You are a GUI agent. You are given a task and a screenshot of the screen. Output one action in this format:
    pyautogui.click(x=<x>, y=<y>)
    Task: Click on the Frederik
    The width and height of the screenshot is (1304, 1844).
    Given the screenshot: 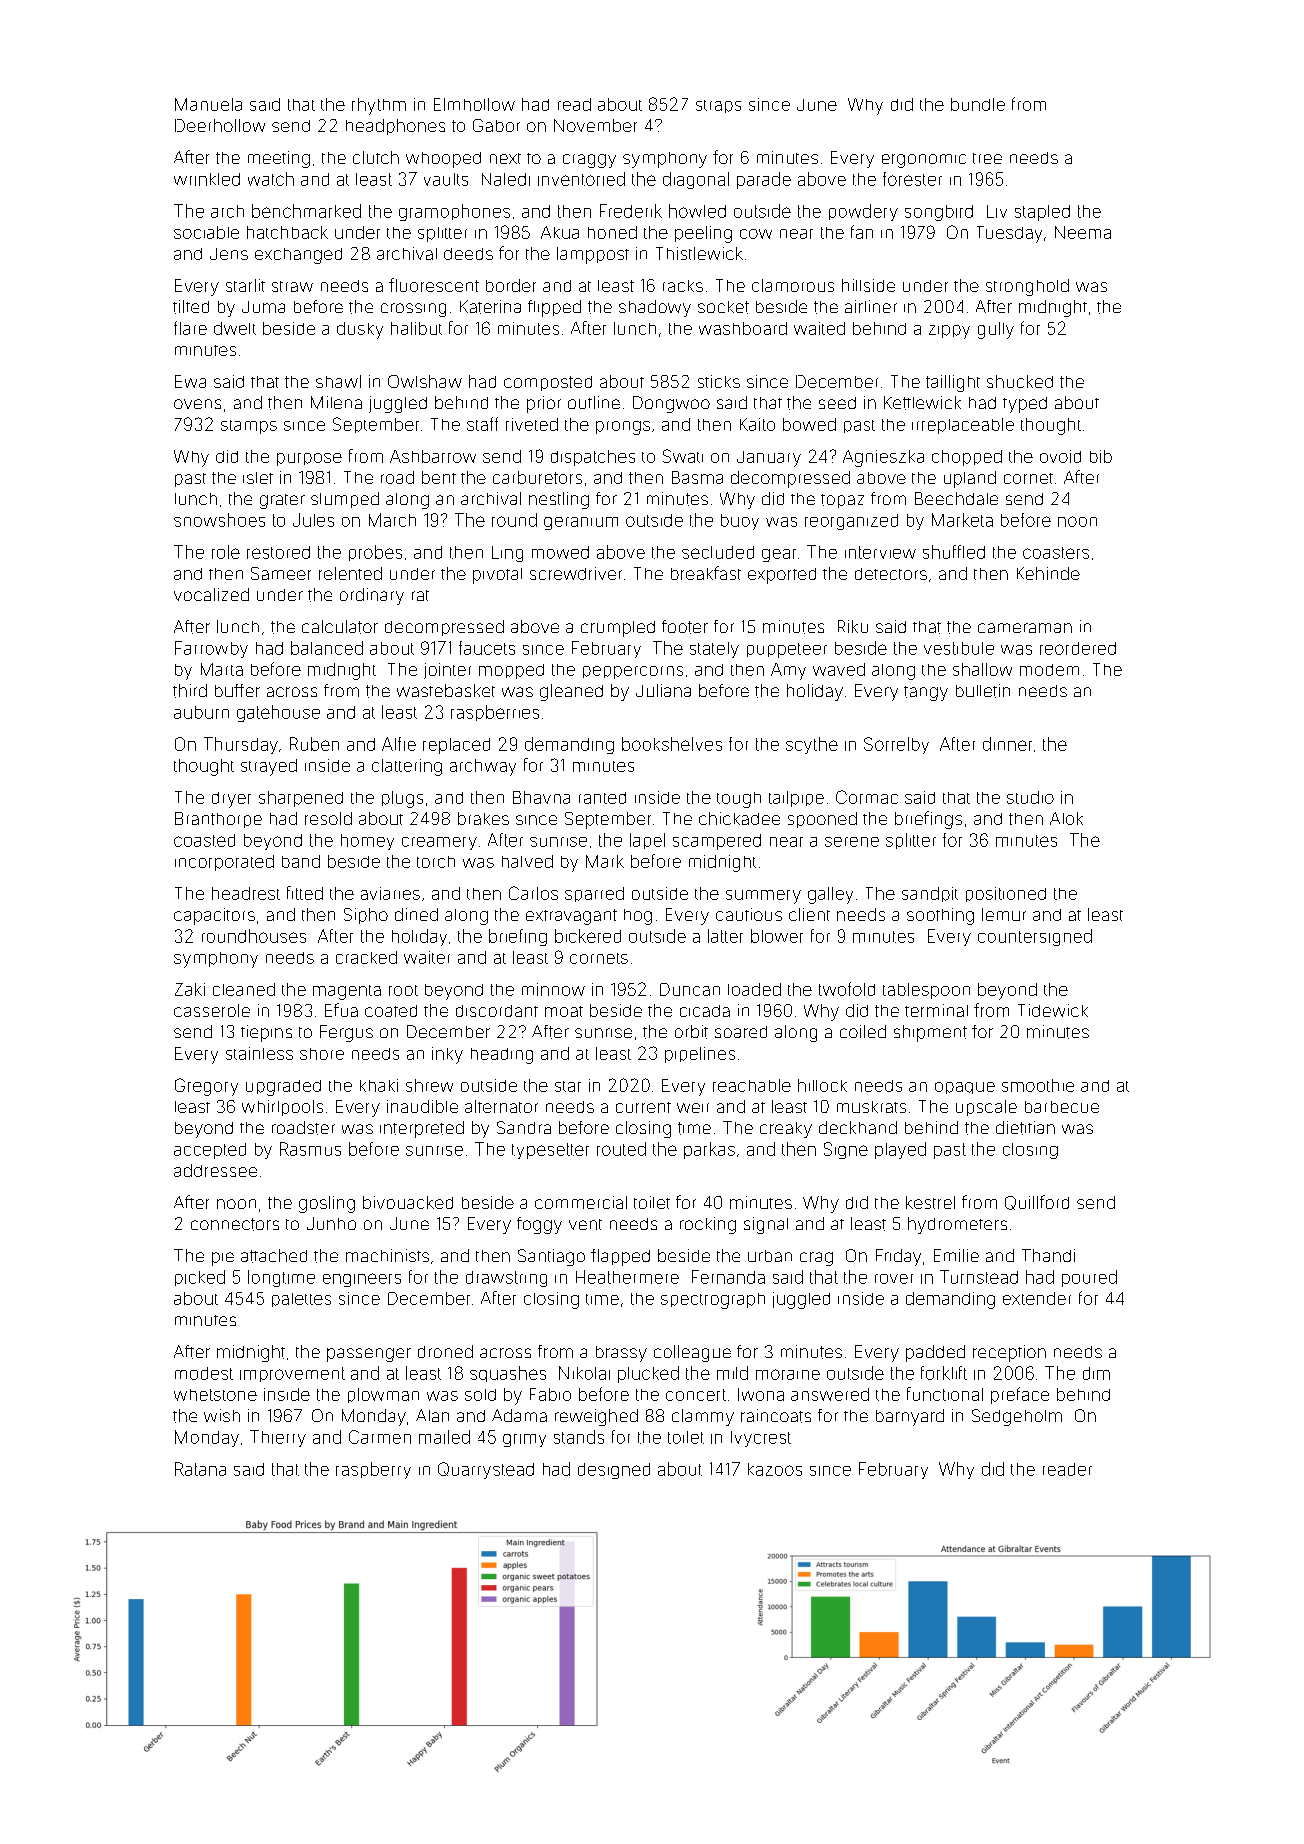 What is the action you would take?
    pyautogui.click(x=631, y=211)
